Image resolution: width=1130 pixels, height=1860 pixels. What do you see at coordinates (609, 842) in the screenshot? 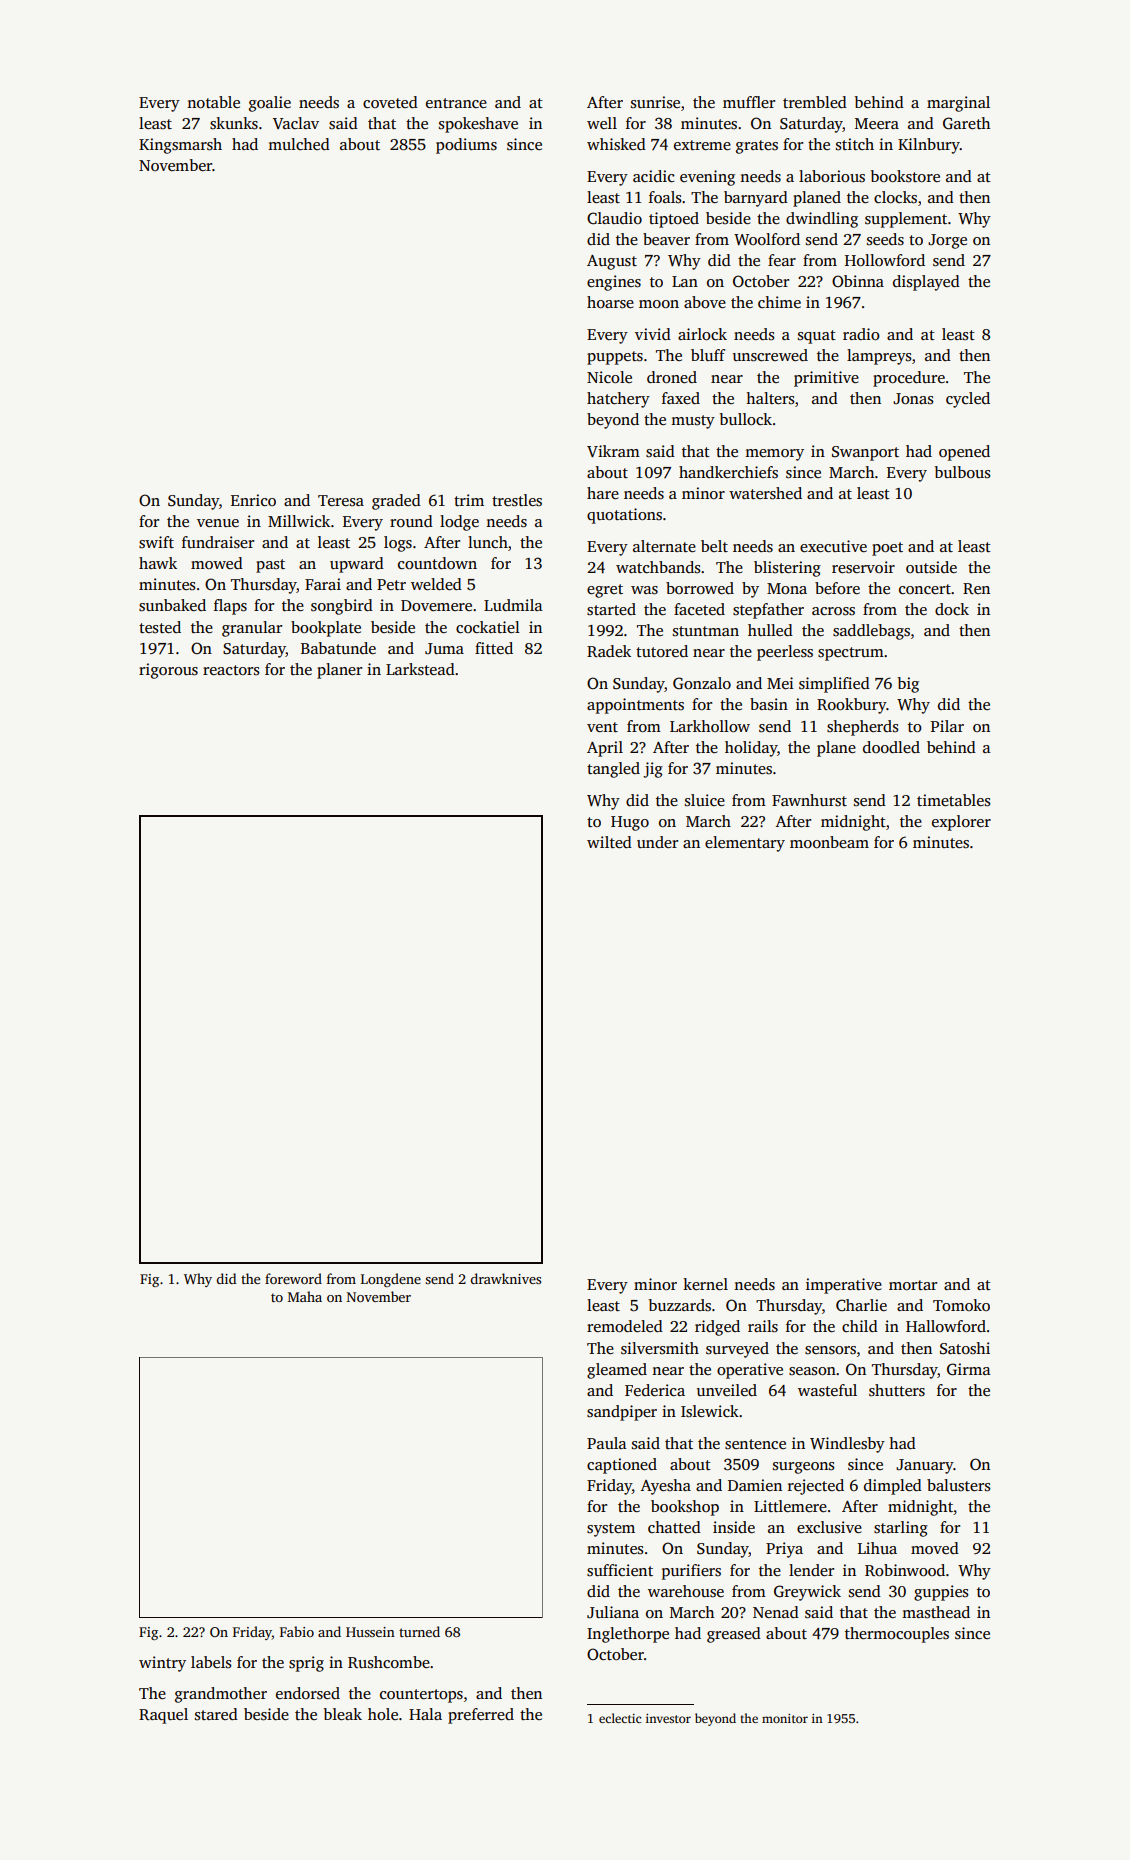
I see `wilted` at bounding box center [609, 842].
